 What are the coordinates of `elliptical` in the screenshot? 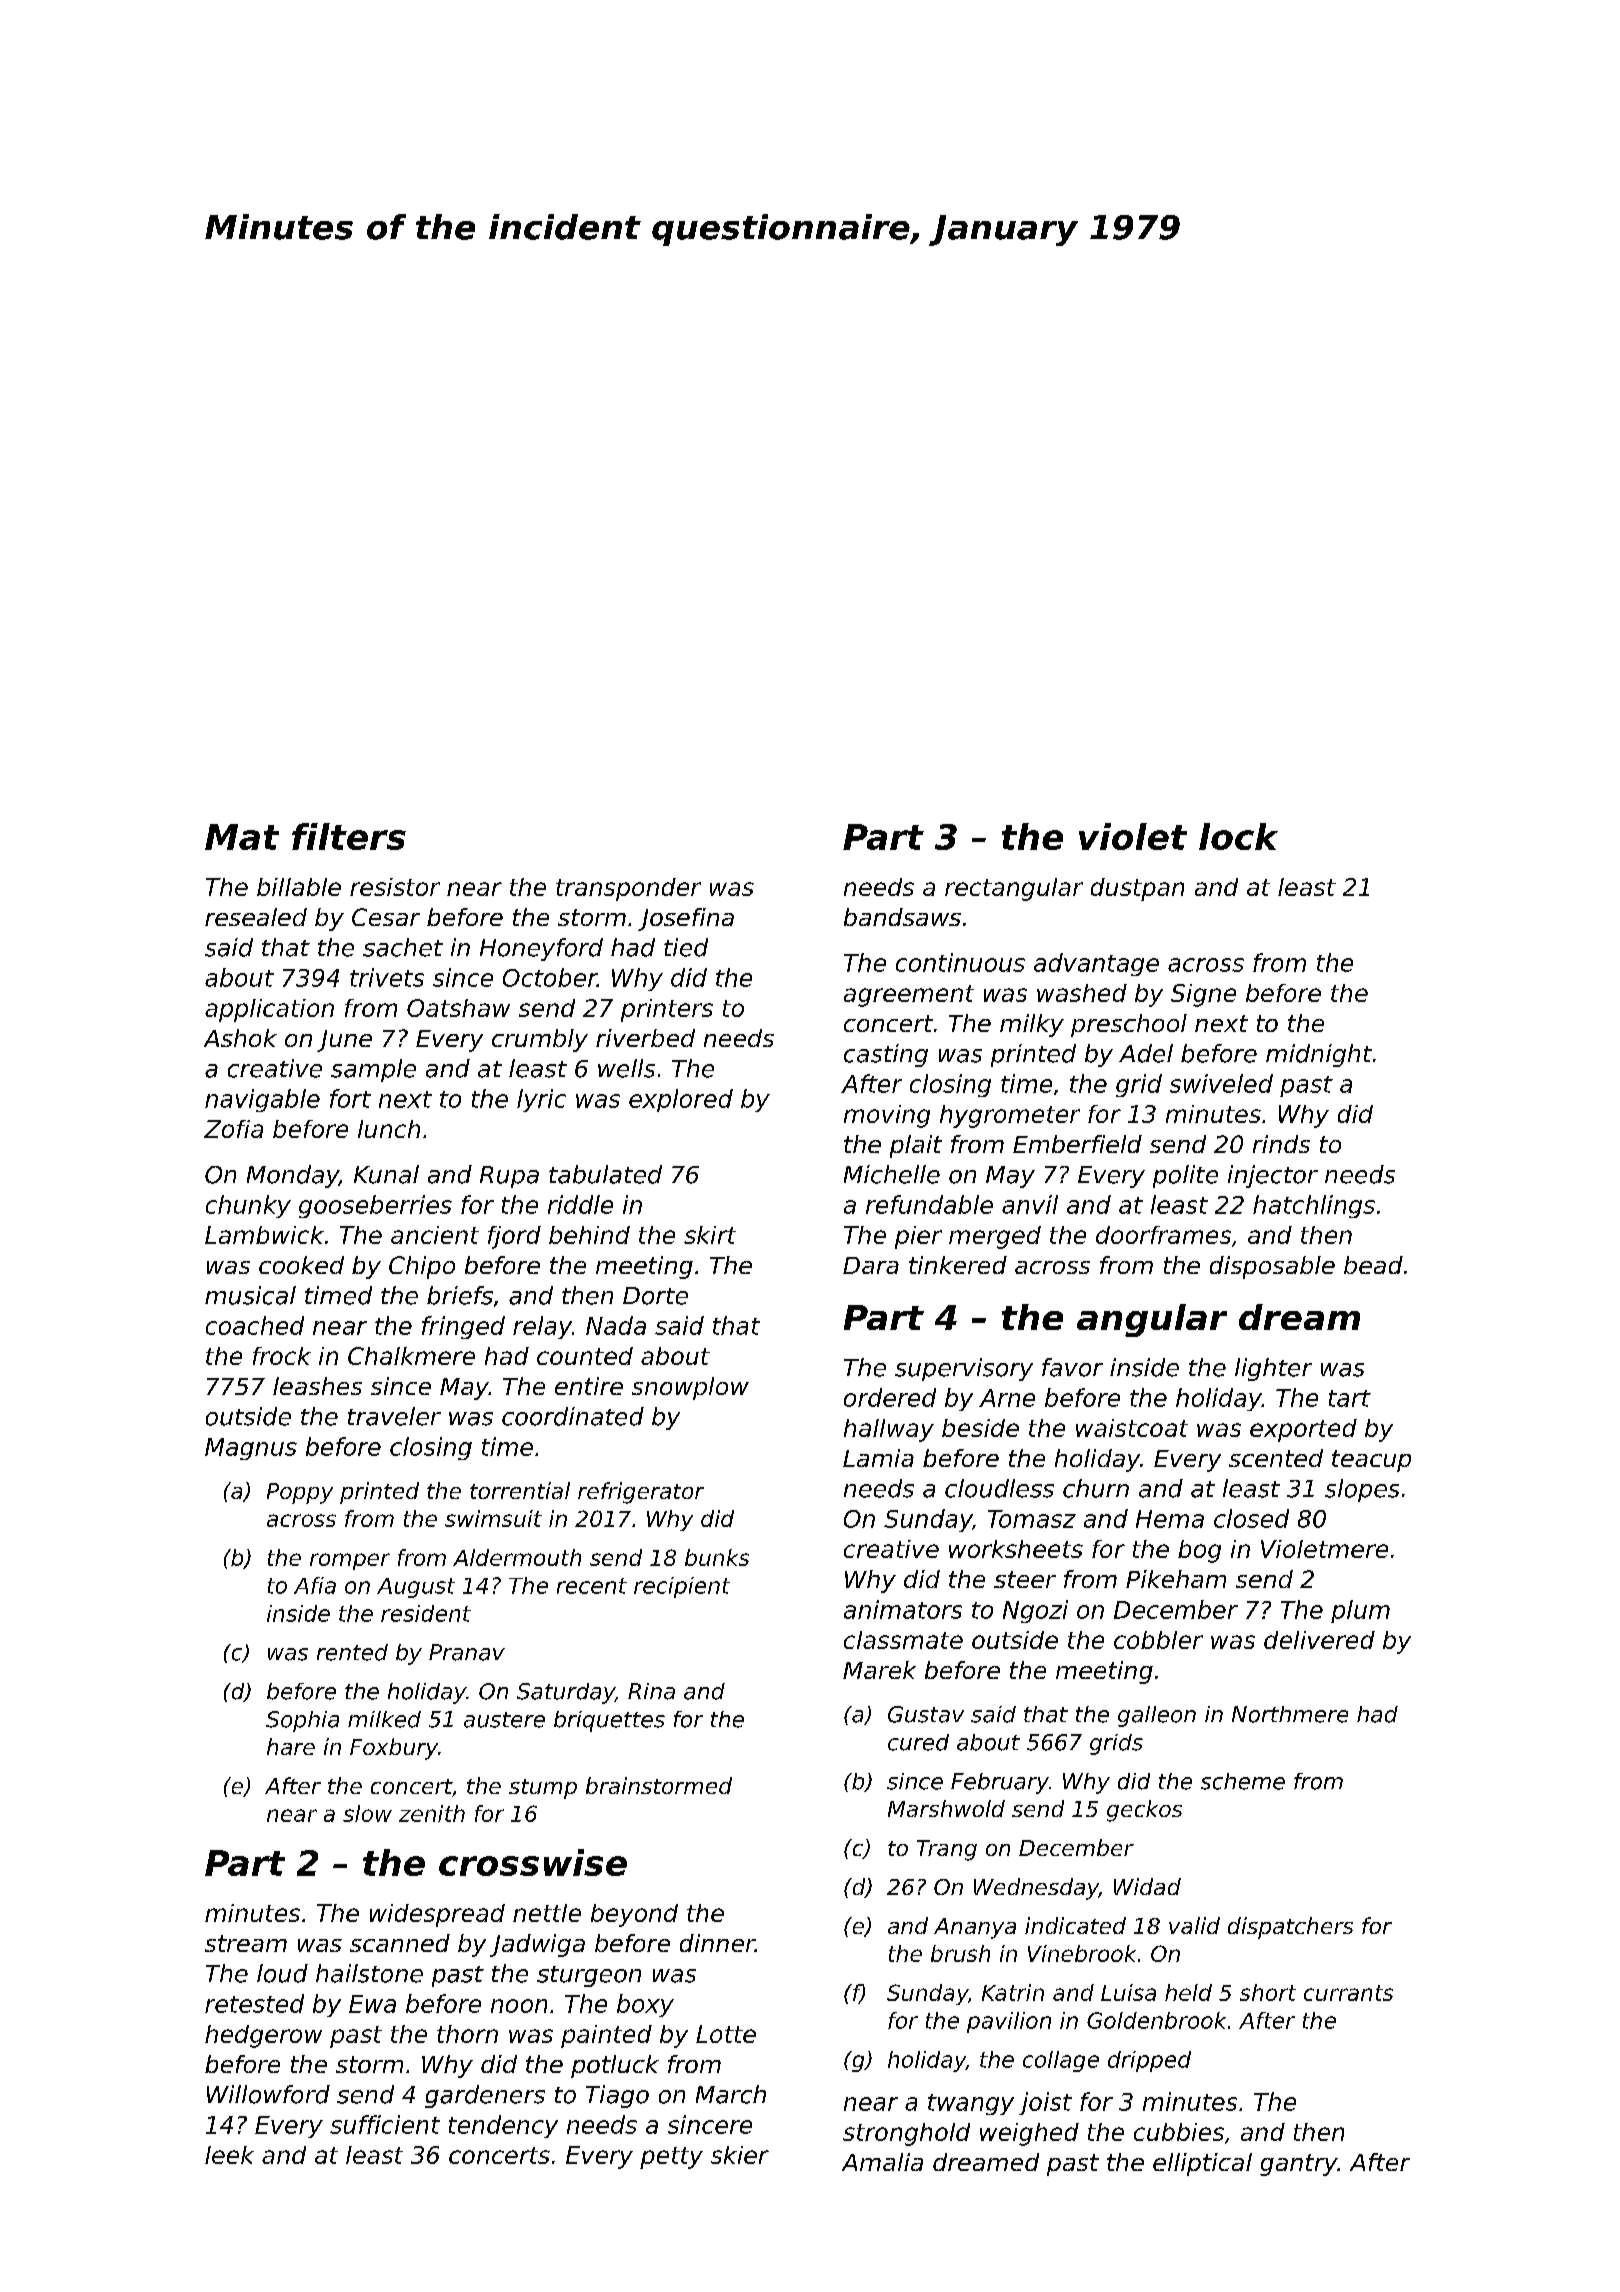 It's located at (1202, 2164).
